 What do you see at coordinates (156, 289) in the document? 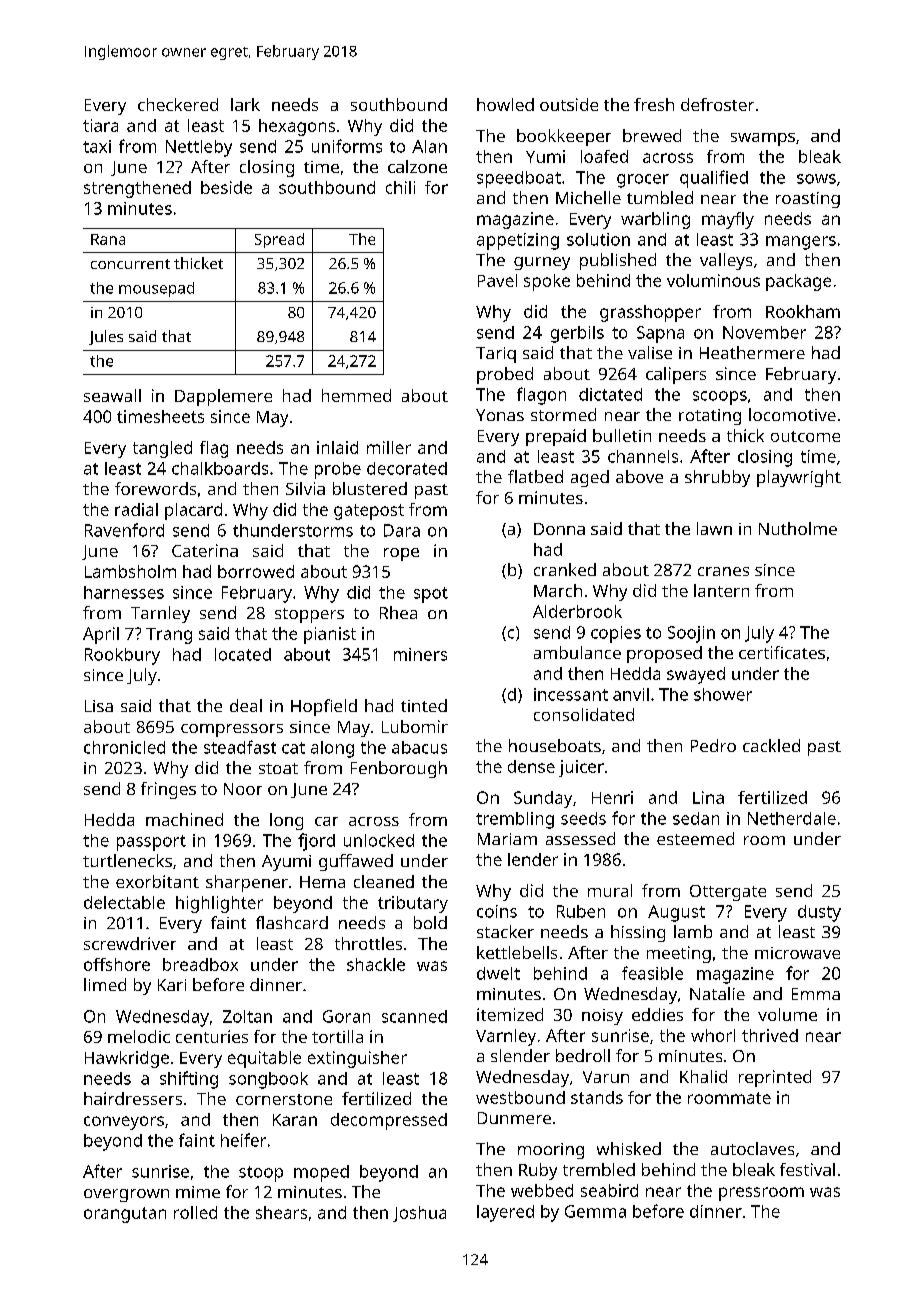
I see `mousepad` at bounding box center [156, 289].
